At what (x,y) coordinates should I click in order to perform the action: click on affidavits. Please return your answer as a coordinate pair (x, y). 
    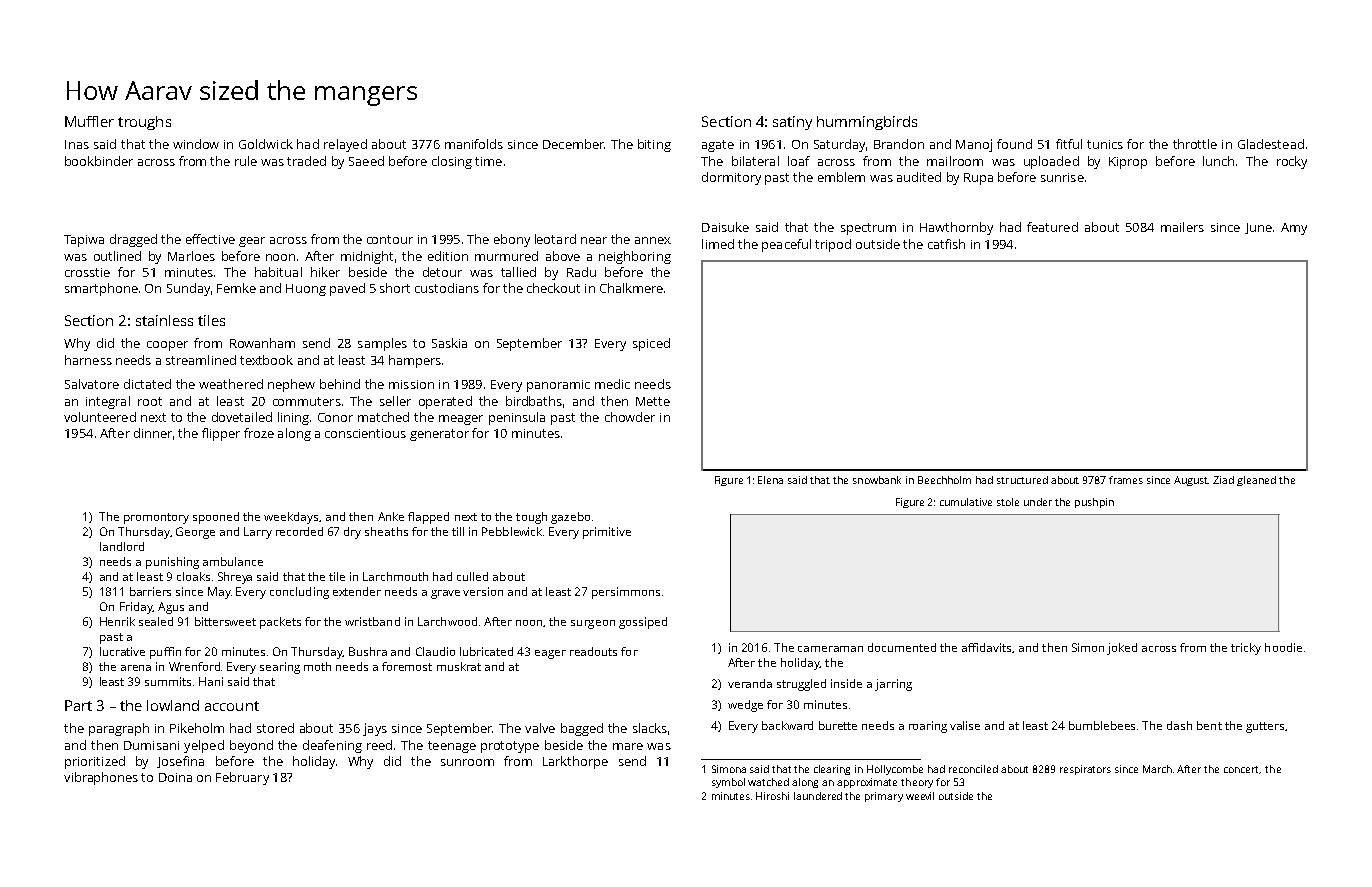
    Looking at the image, I should click on (986, 647).
